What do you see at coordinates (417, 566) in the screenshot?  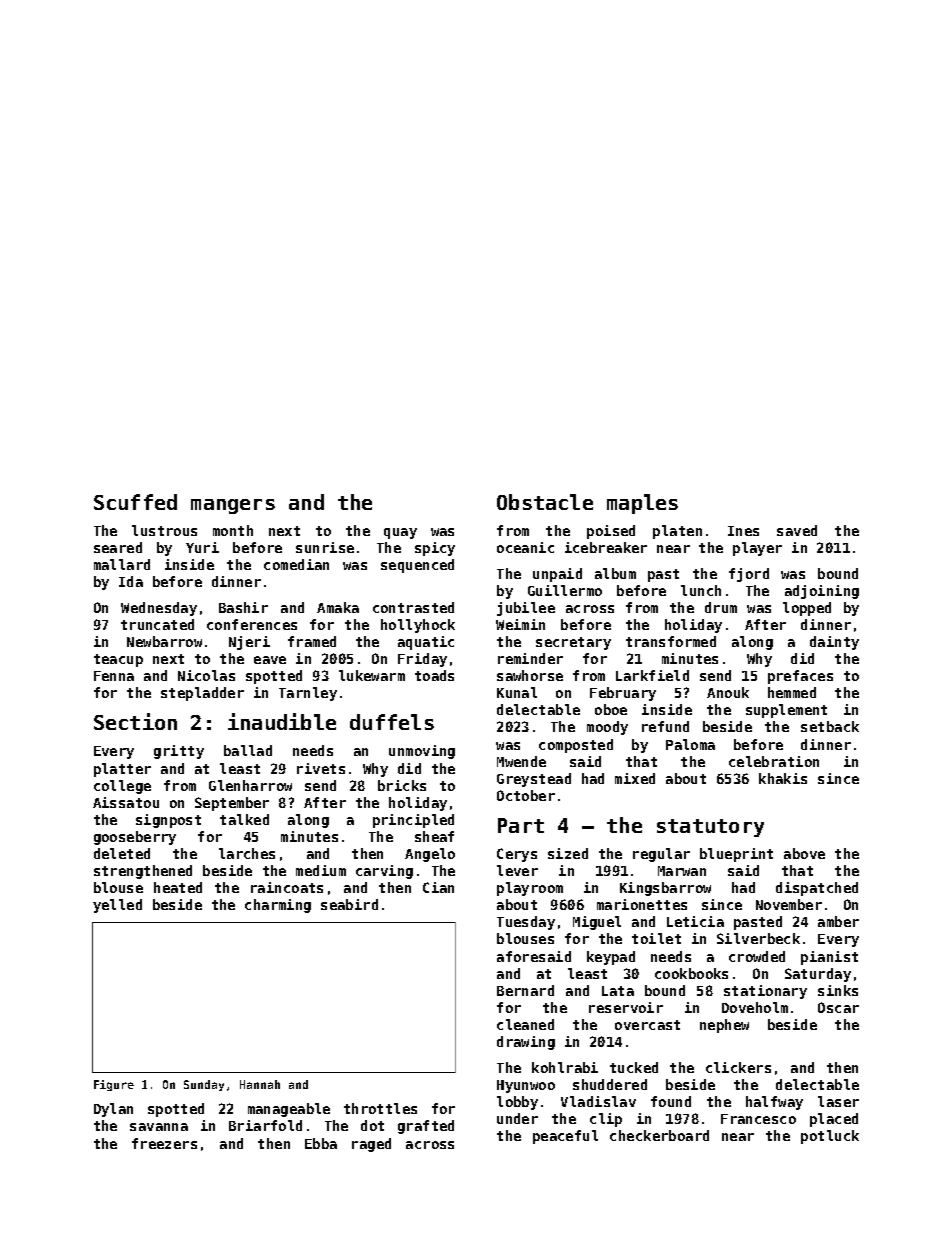 I see `sequenced` at bounding box center [417, 566].
